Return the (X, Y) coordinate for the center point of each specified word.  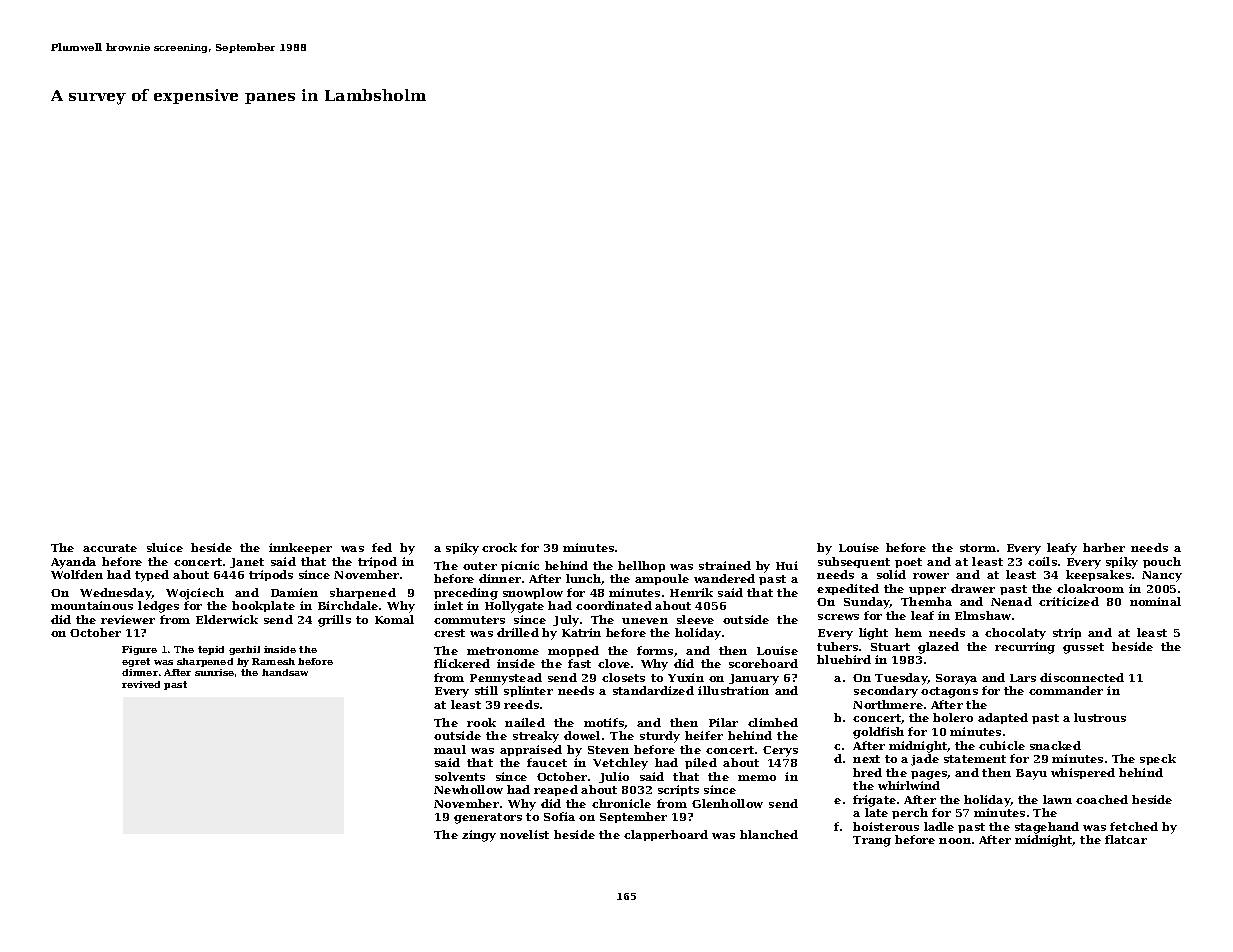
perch (910, 813)
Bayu (1031, 774)
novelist (524, 834)
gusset (1083, 648)
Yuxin (686, 677)
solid (891, 574)
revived (141, 684)
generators (488, 818)
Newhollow (468, 789)
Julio (614, 777)
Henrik (691, 592)
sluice (165, 547)
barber (1104, 547)
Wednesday (116, 594)
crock (499, 547)
